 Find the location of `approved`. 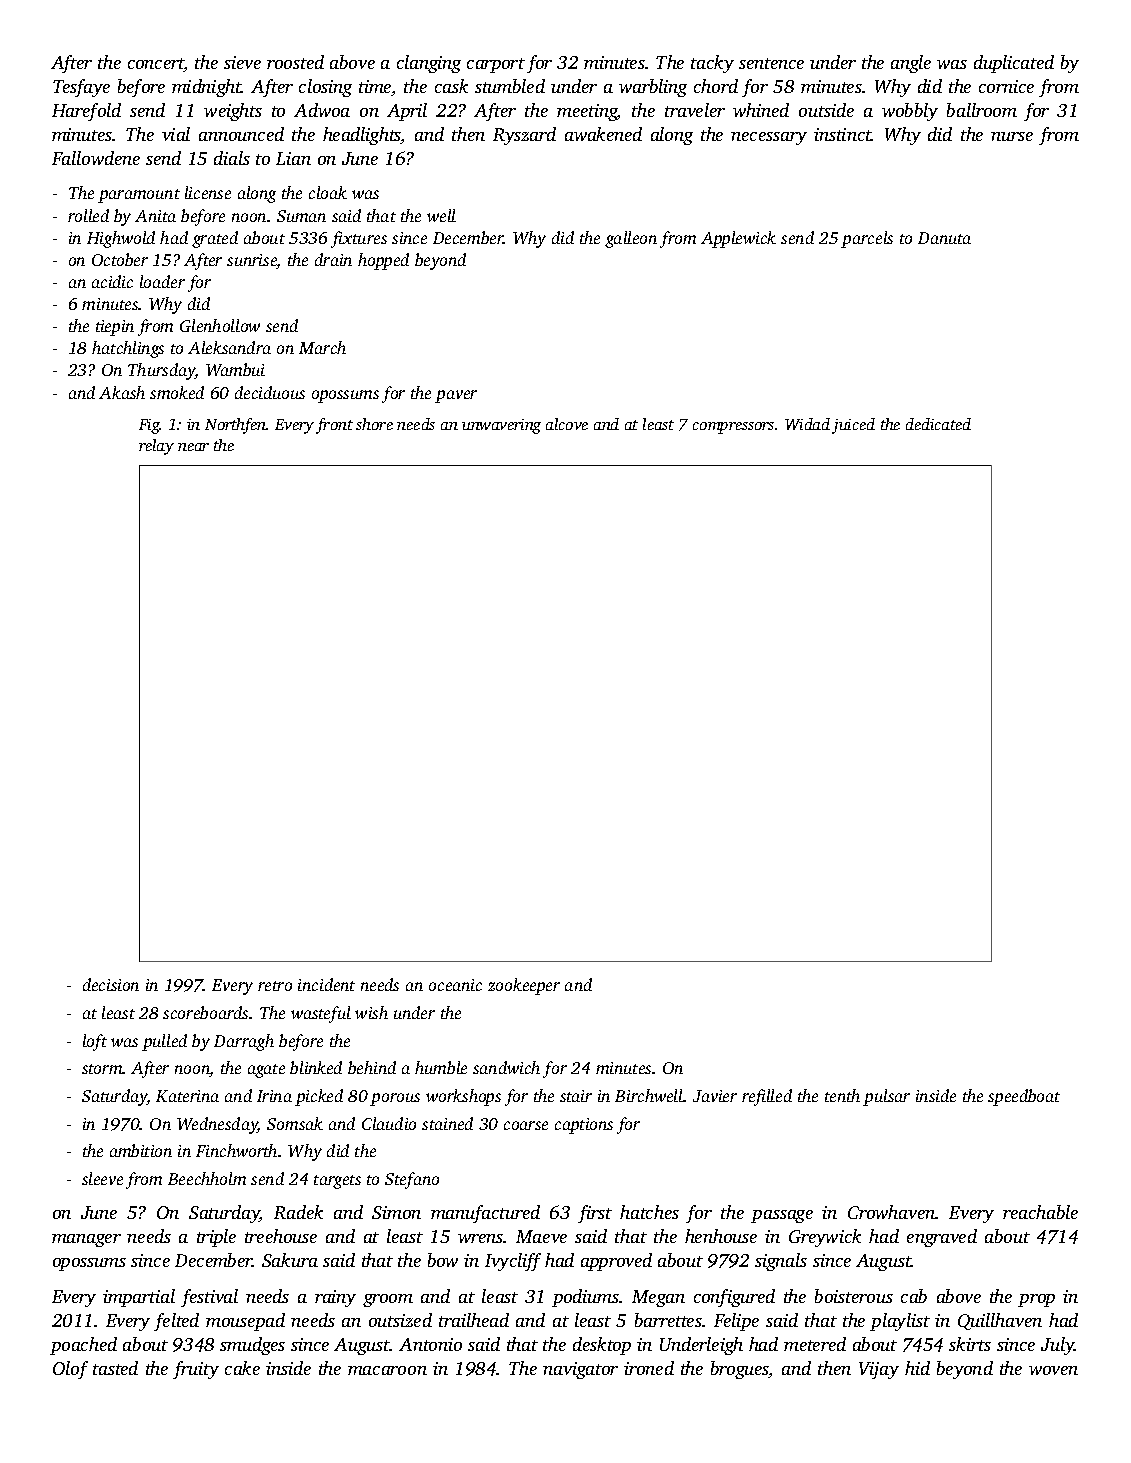

approved is located at coordinates (616, 1262).
